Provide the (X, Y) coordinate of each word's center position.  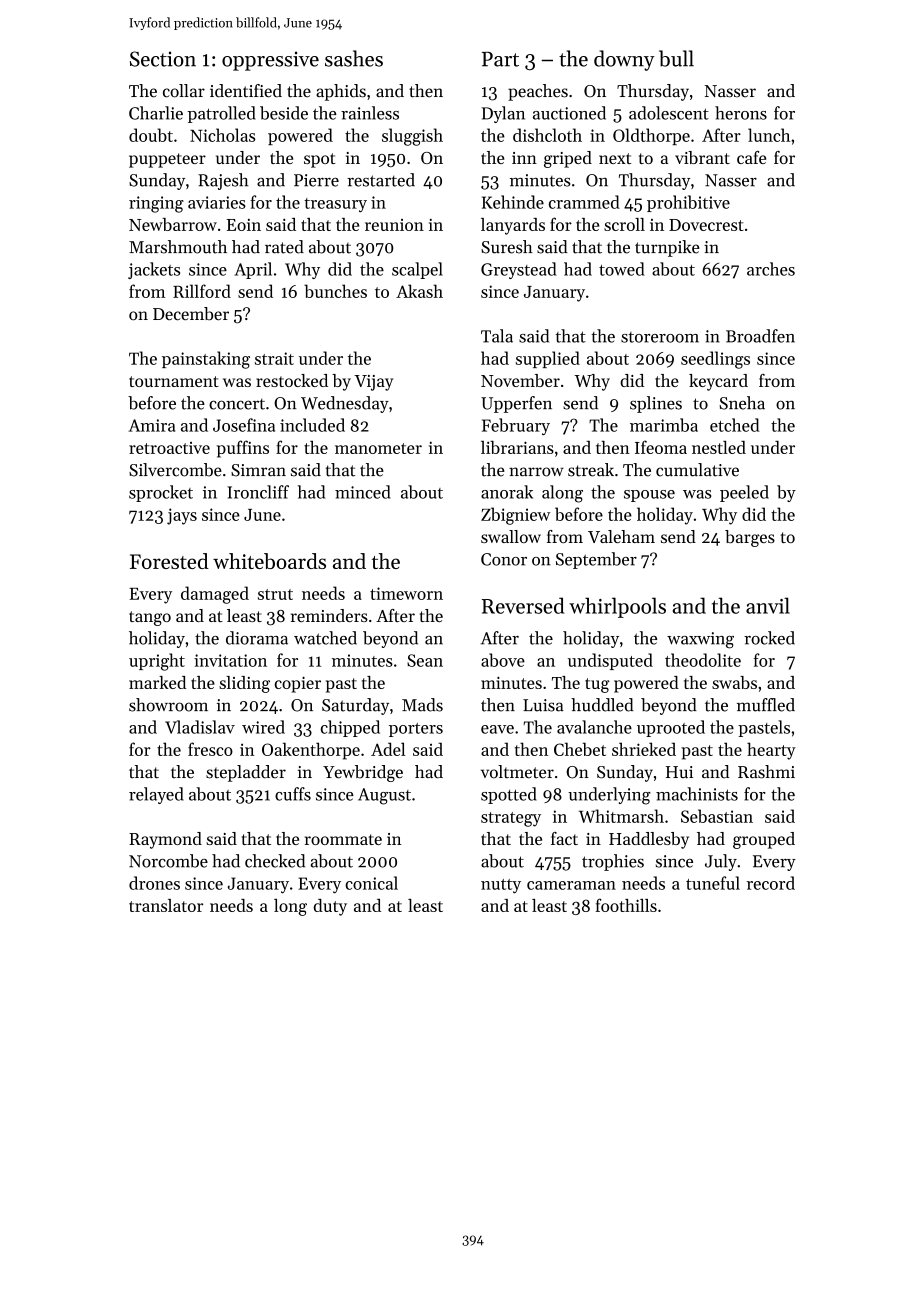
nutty (501, 886)
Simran (258, 470)
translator (166, 905)
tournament (174, 381)
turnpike (667, 248)
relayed (156, 795)
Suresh (507, 247)
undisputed (610, 661)
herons (741, 113)
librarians (517, 447)
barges (750, 538)
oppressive (270, 61)
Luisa (543, 705)
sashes (354, 58)
